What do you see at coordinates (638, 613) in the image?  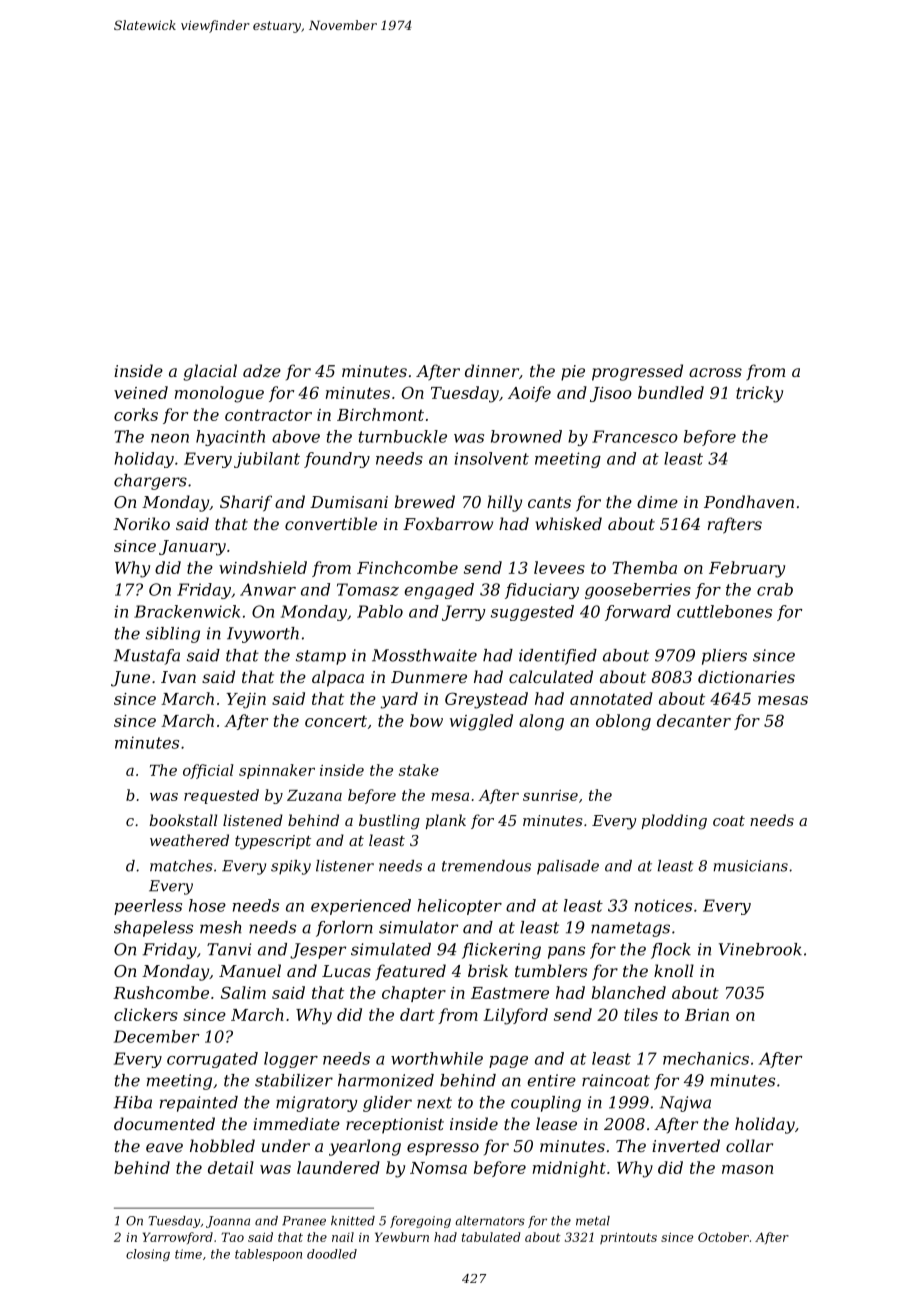 I see `forward` at bounding box center [638, 613].
